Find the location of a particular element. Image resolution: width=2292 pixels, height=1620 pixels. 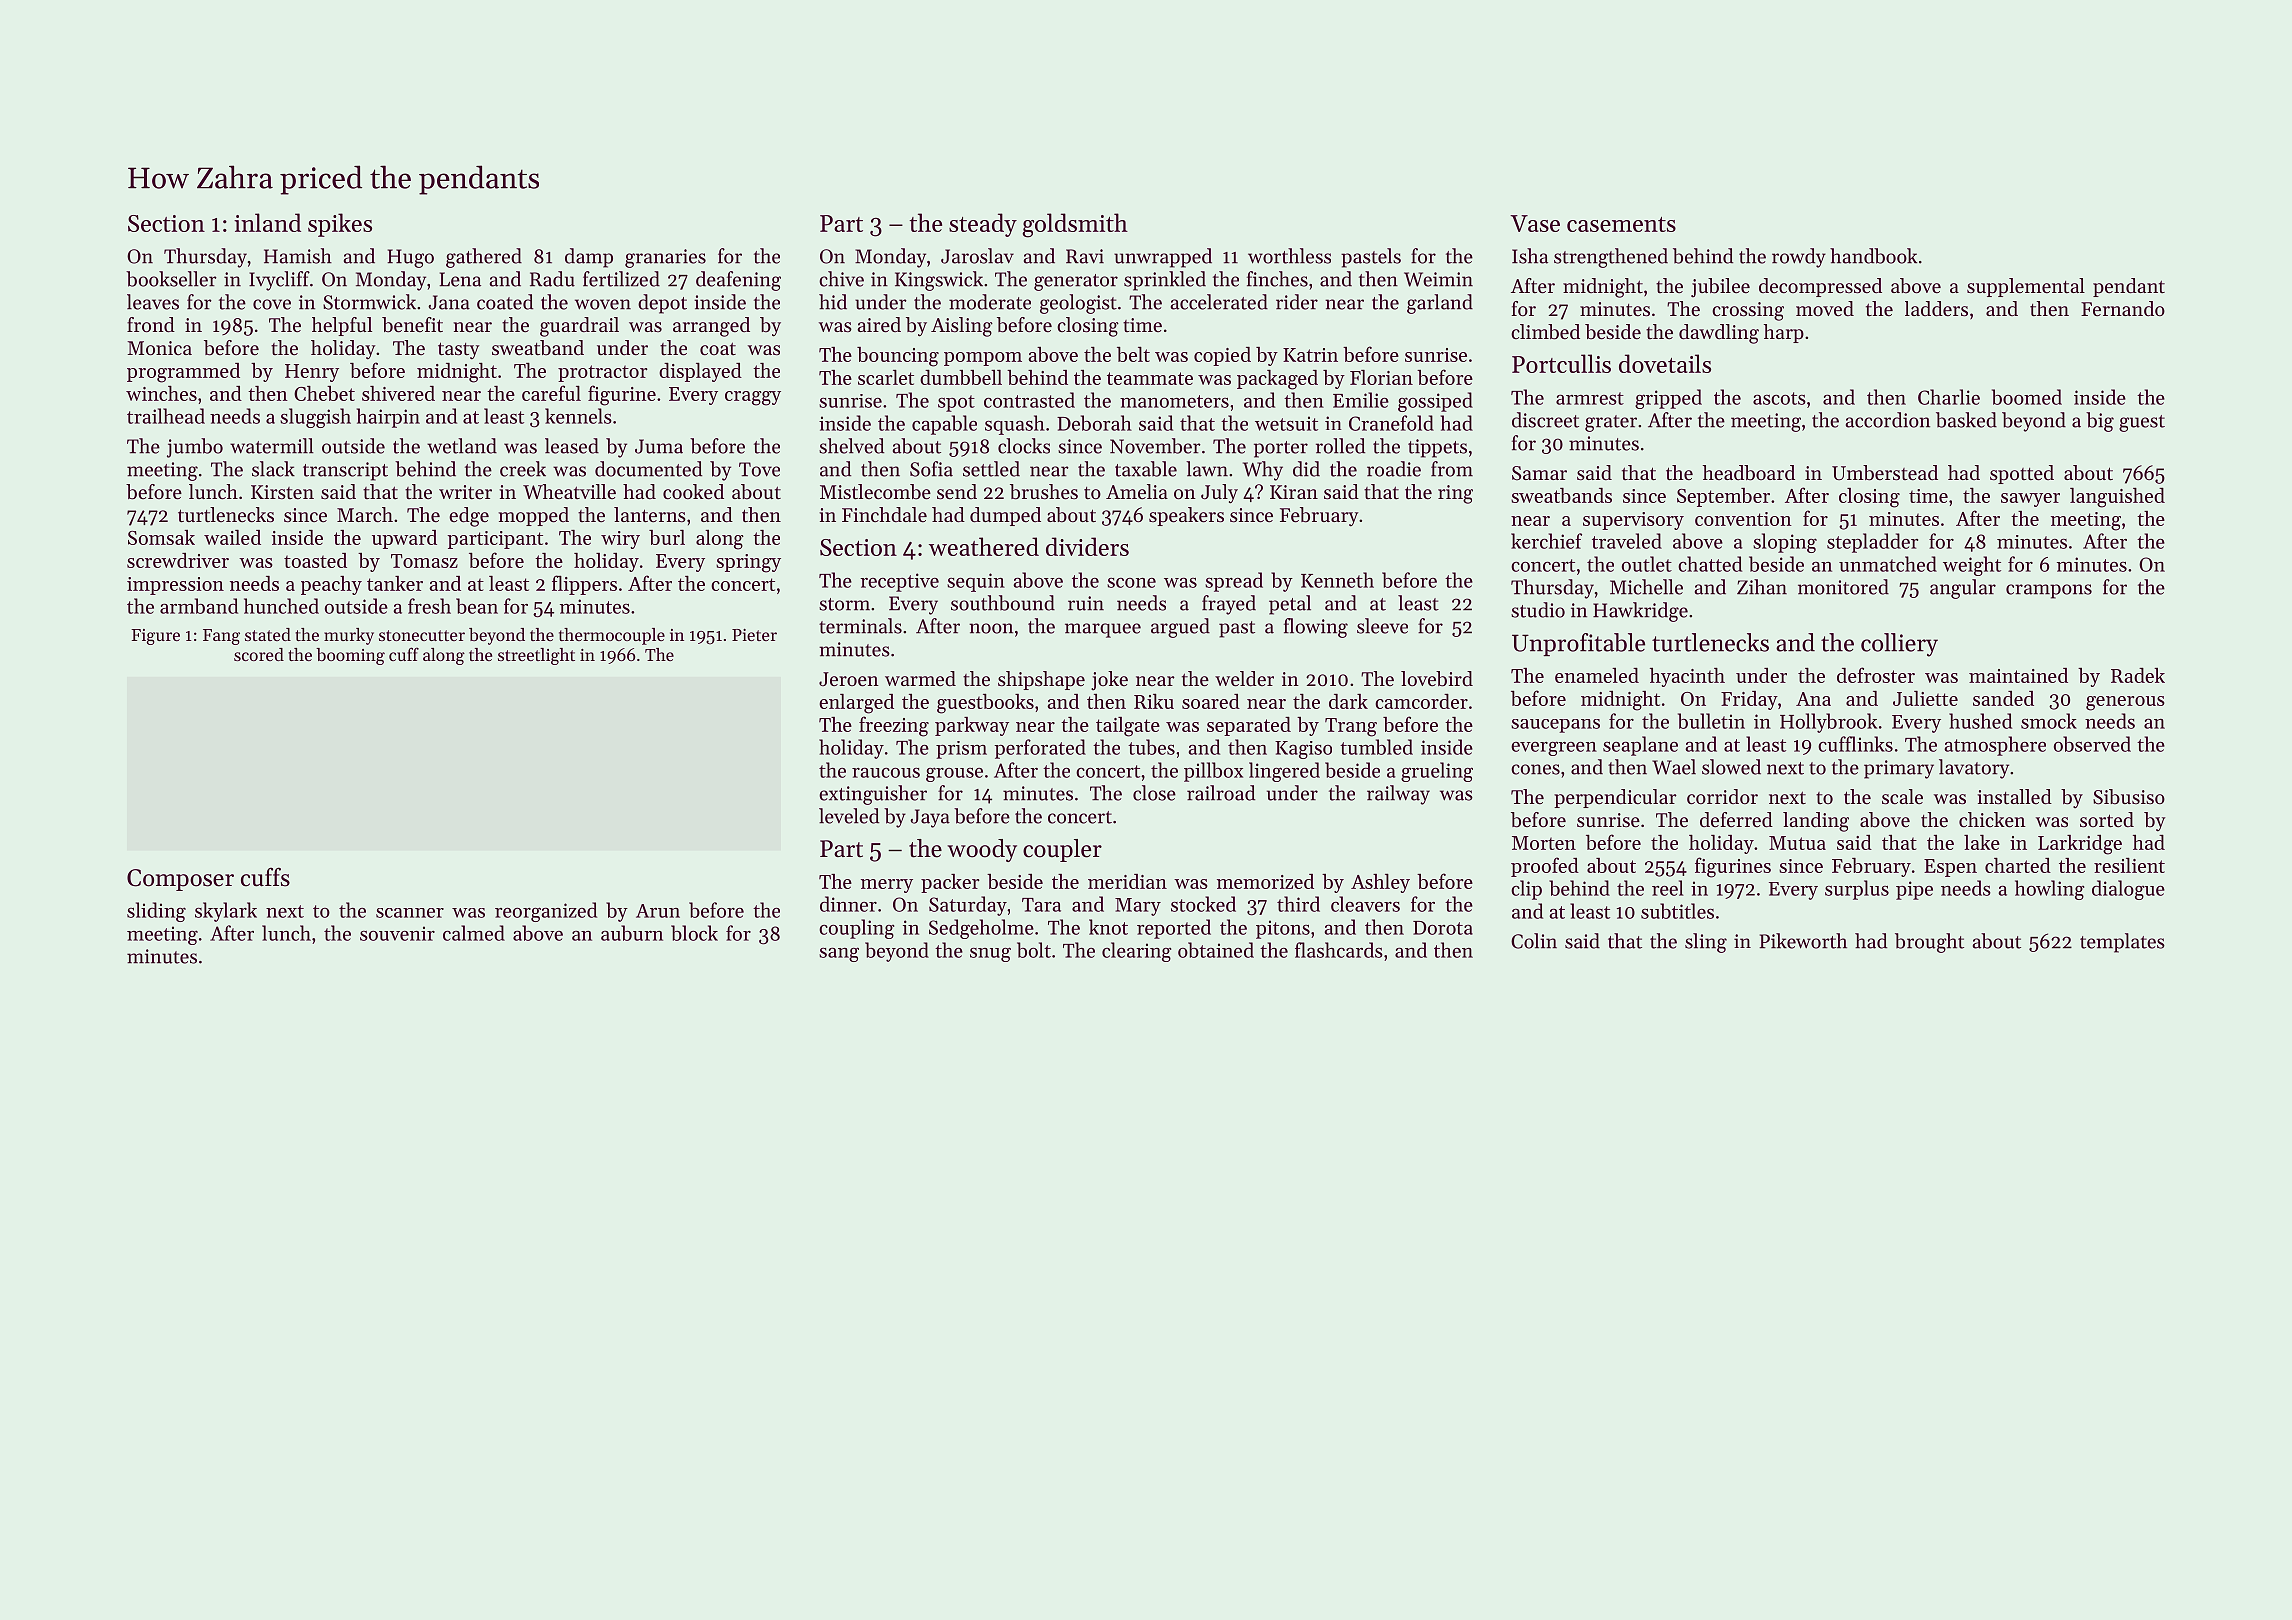

goldsmith is located at coordinates (1075, 225).
